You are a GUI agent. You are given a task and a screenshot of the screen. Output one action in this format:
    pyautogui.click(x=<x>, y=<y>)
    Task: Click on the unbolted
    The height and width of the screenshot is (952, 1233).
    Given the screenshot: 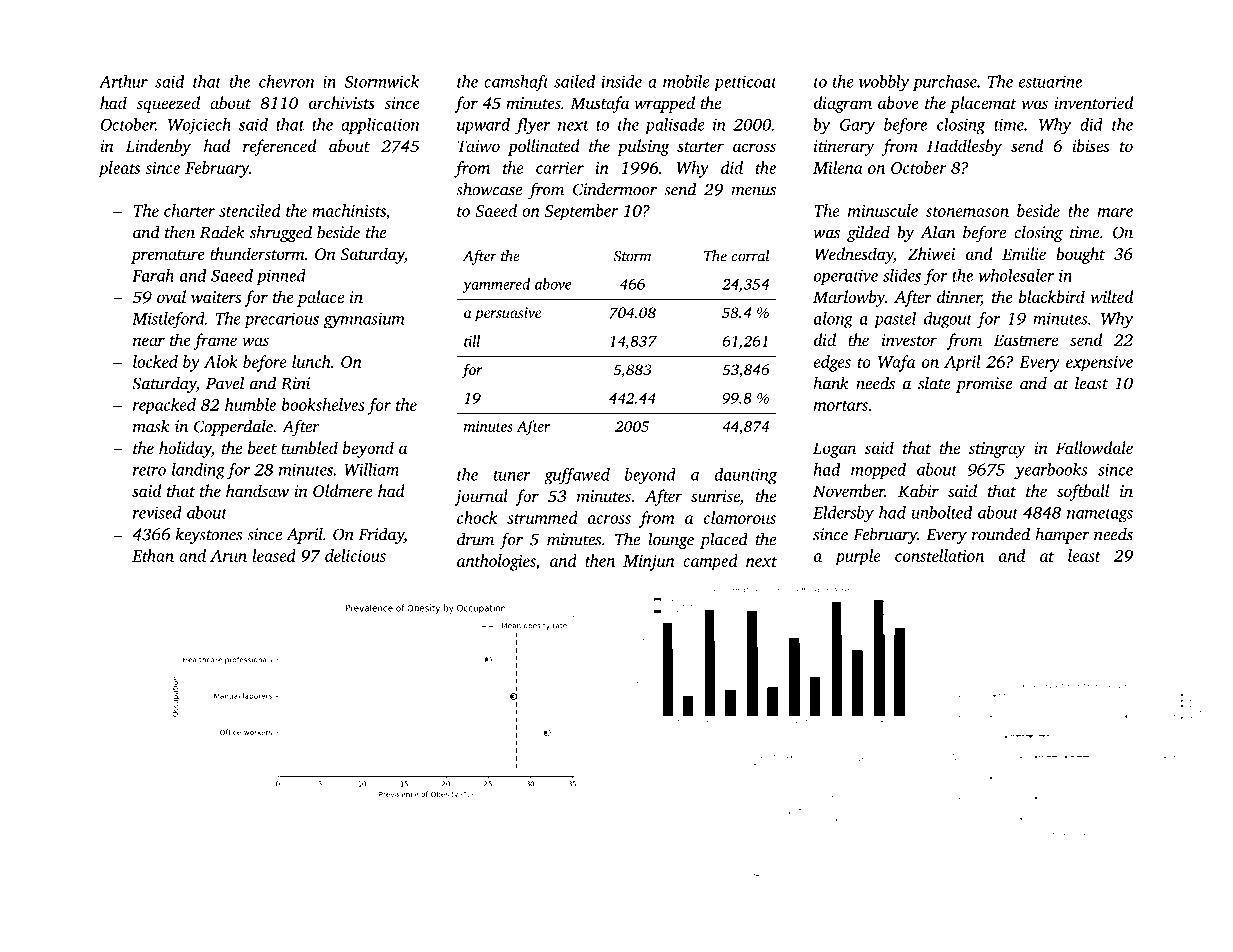 What is the action you would take?
    pyautogui.click(x=941, y=512)
